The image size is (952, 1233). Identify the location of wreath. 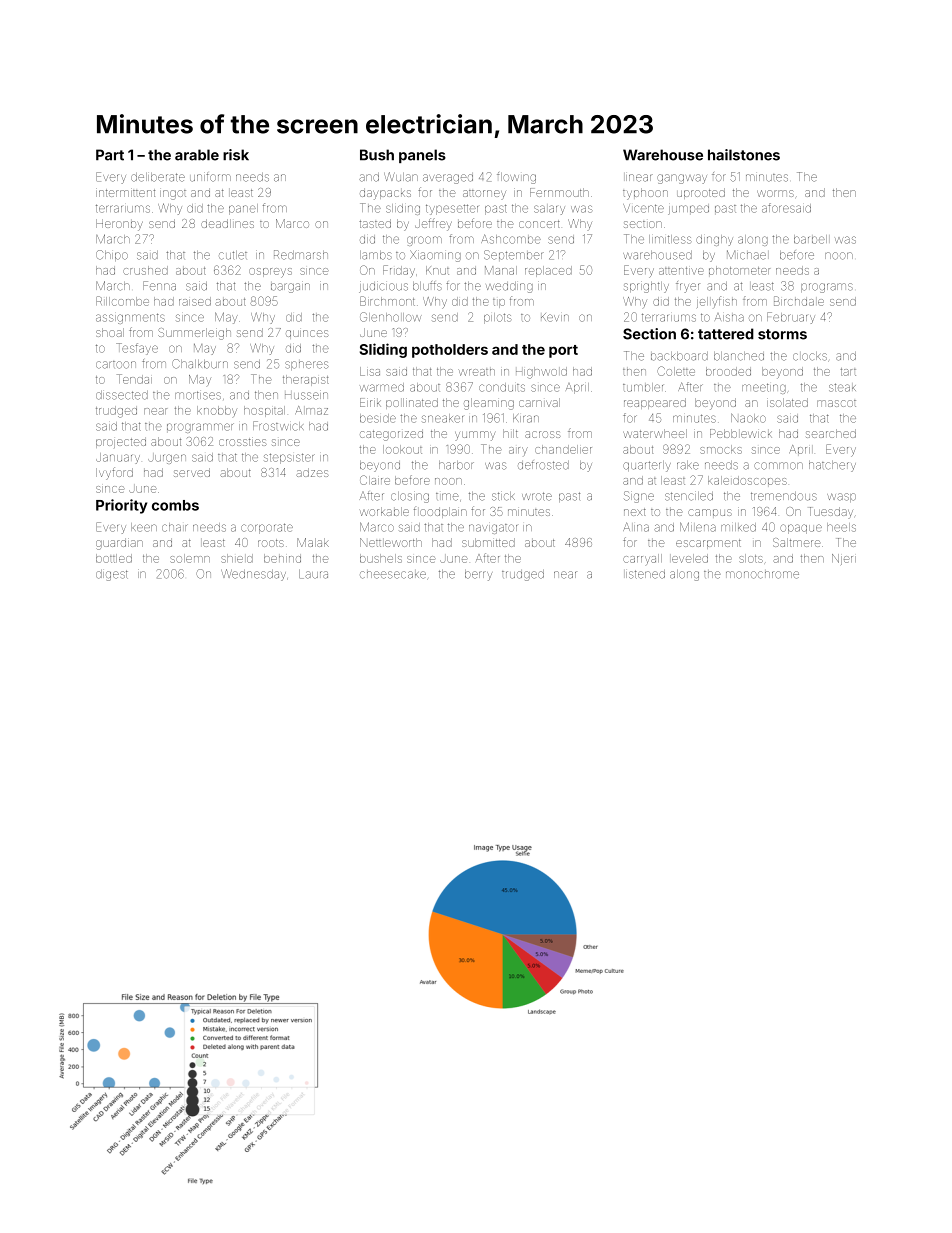
(476, 372).
